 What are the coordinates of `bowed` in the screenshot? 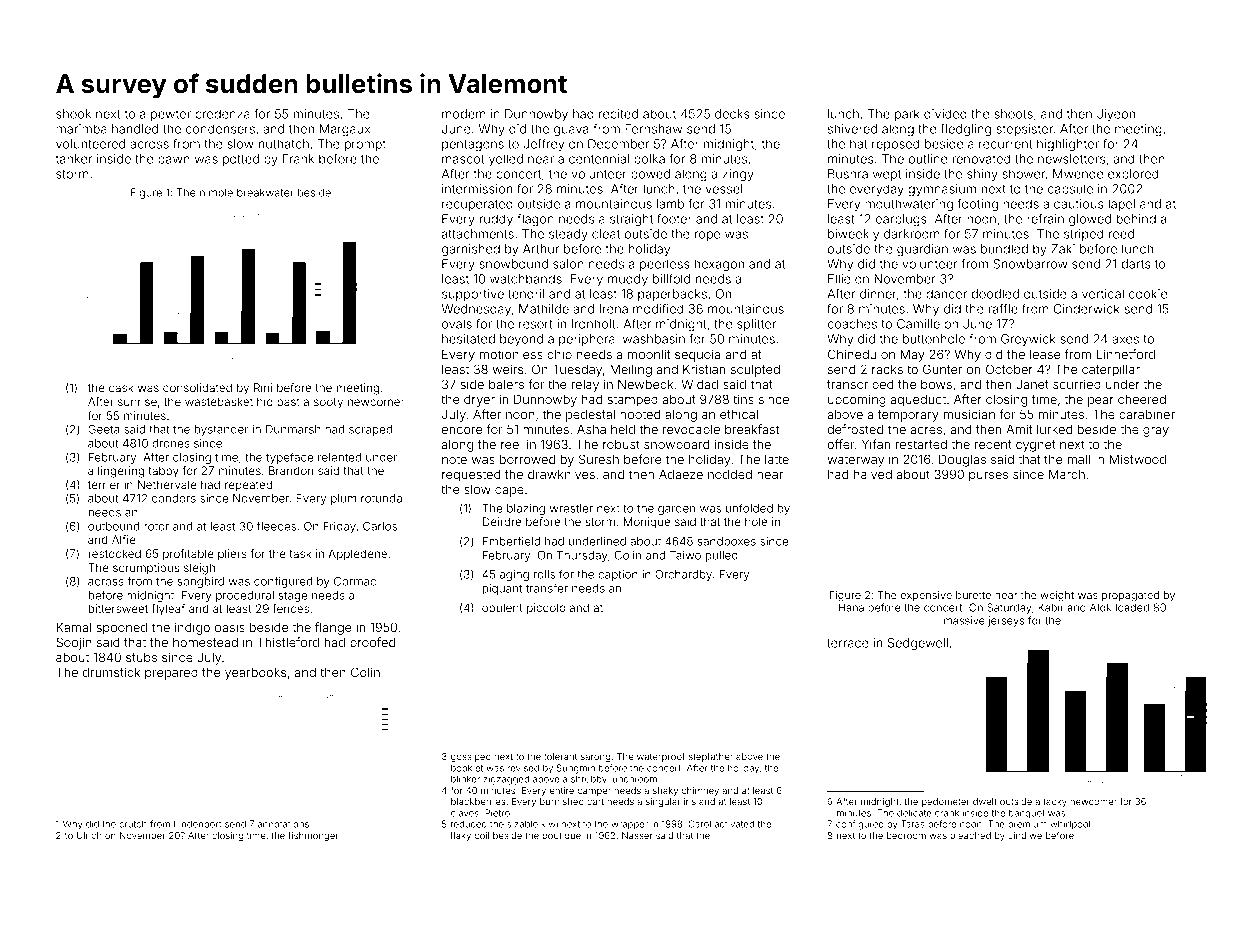 It's located at (650, 174).
